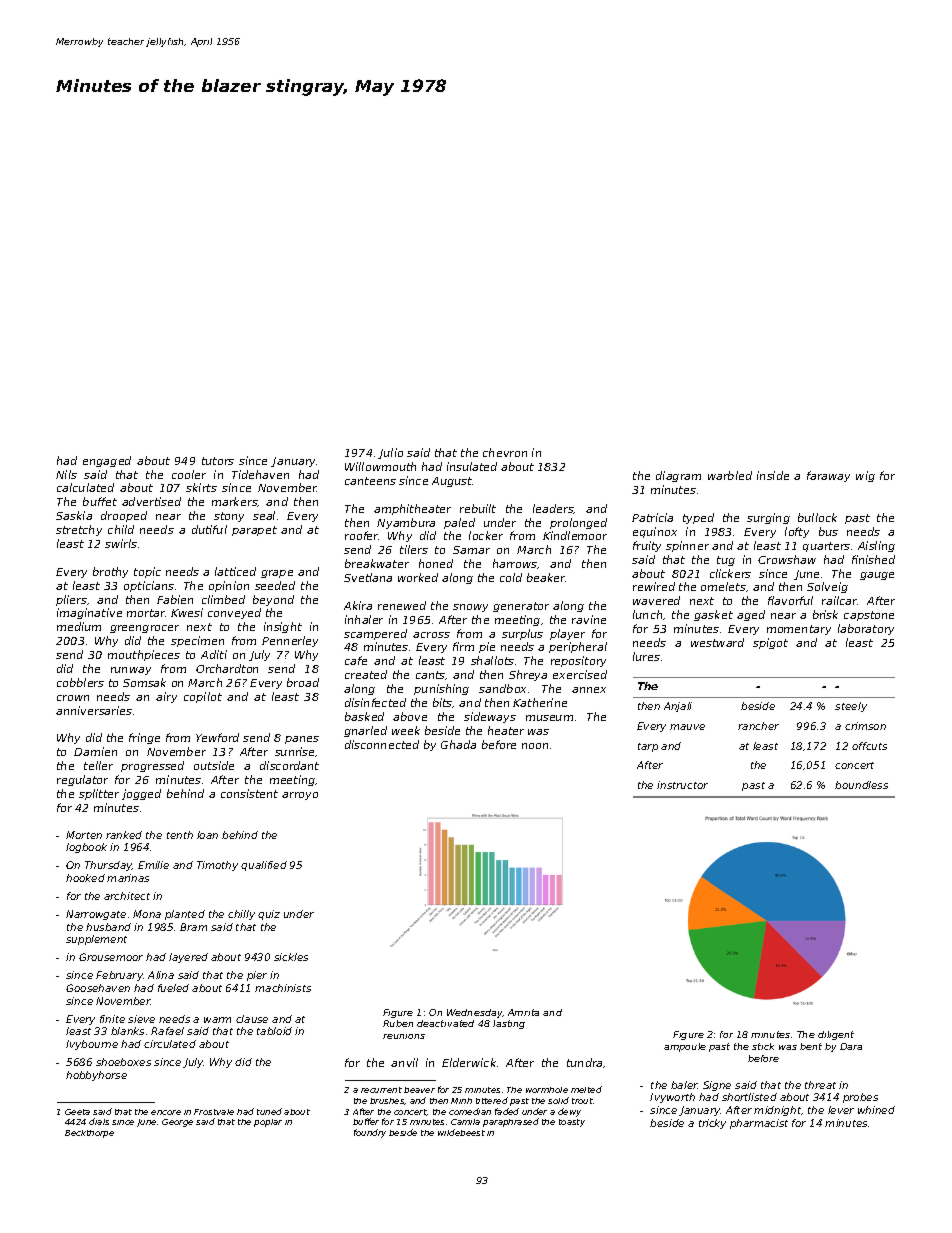 This document has width=952, height=1233. Describe the element at coordinates (511, 577) in the document. I see `cold` at that location.
